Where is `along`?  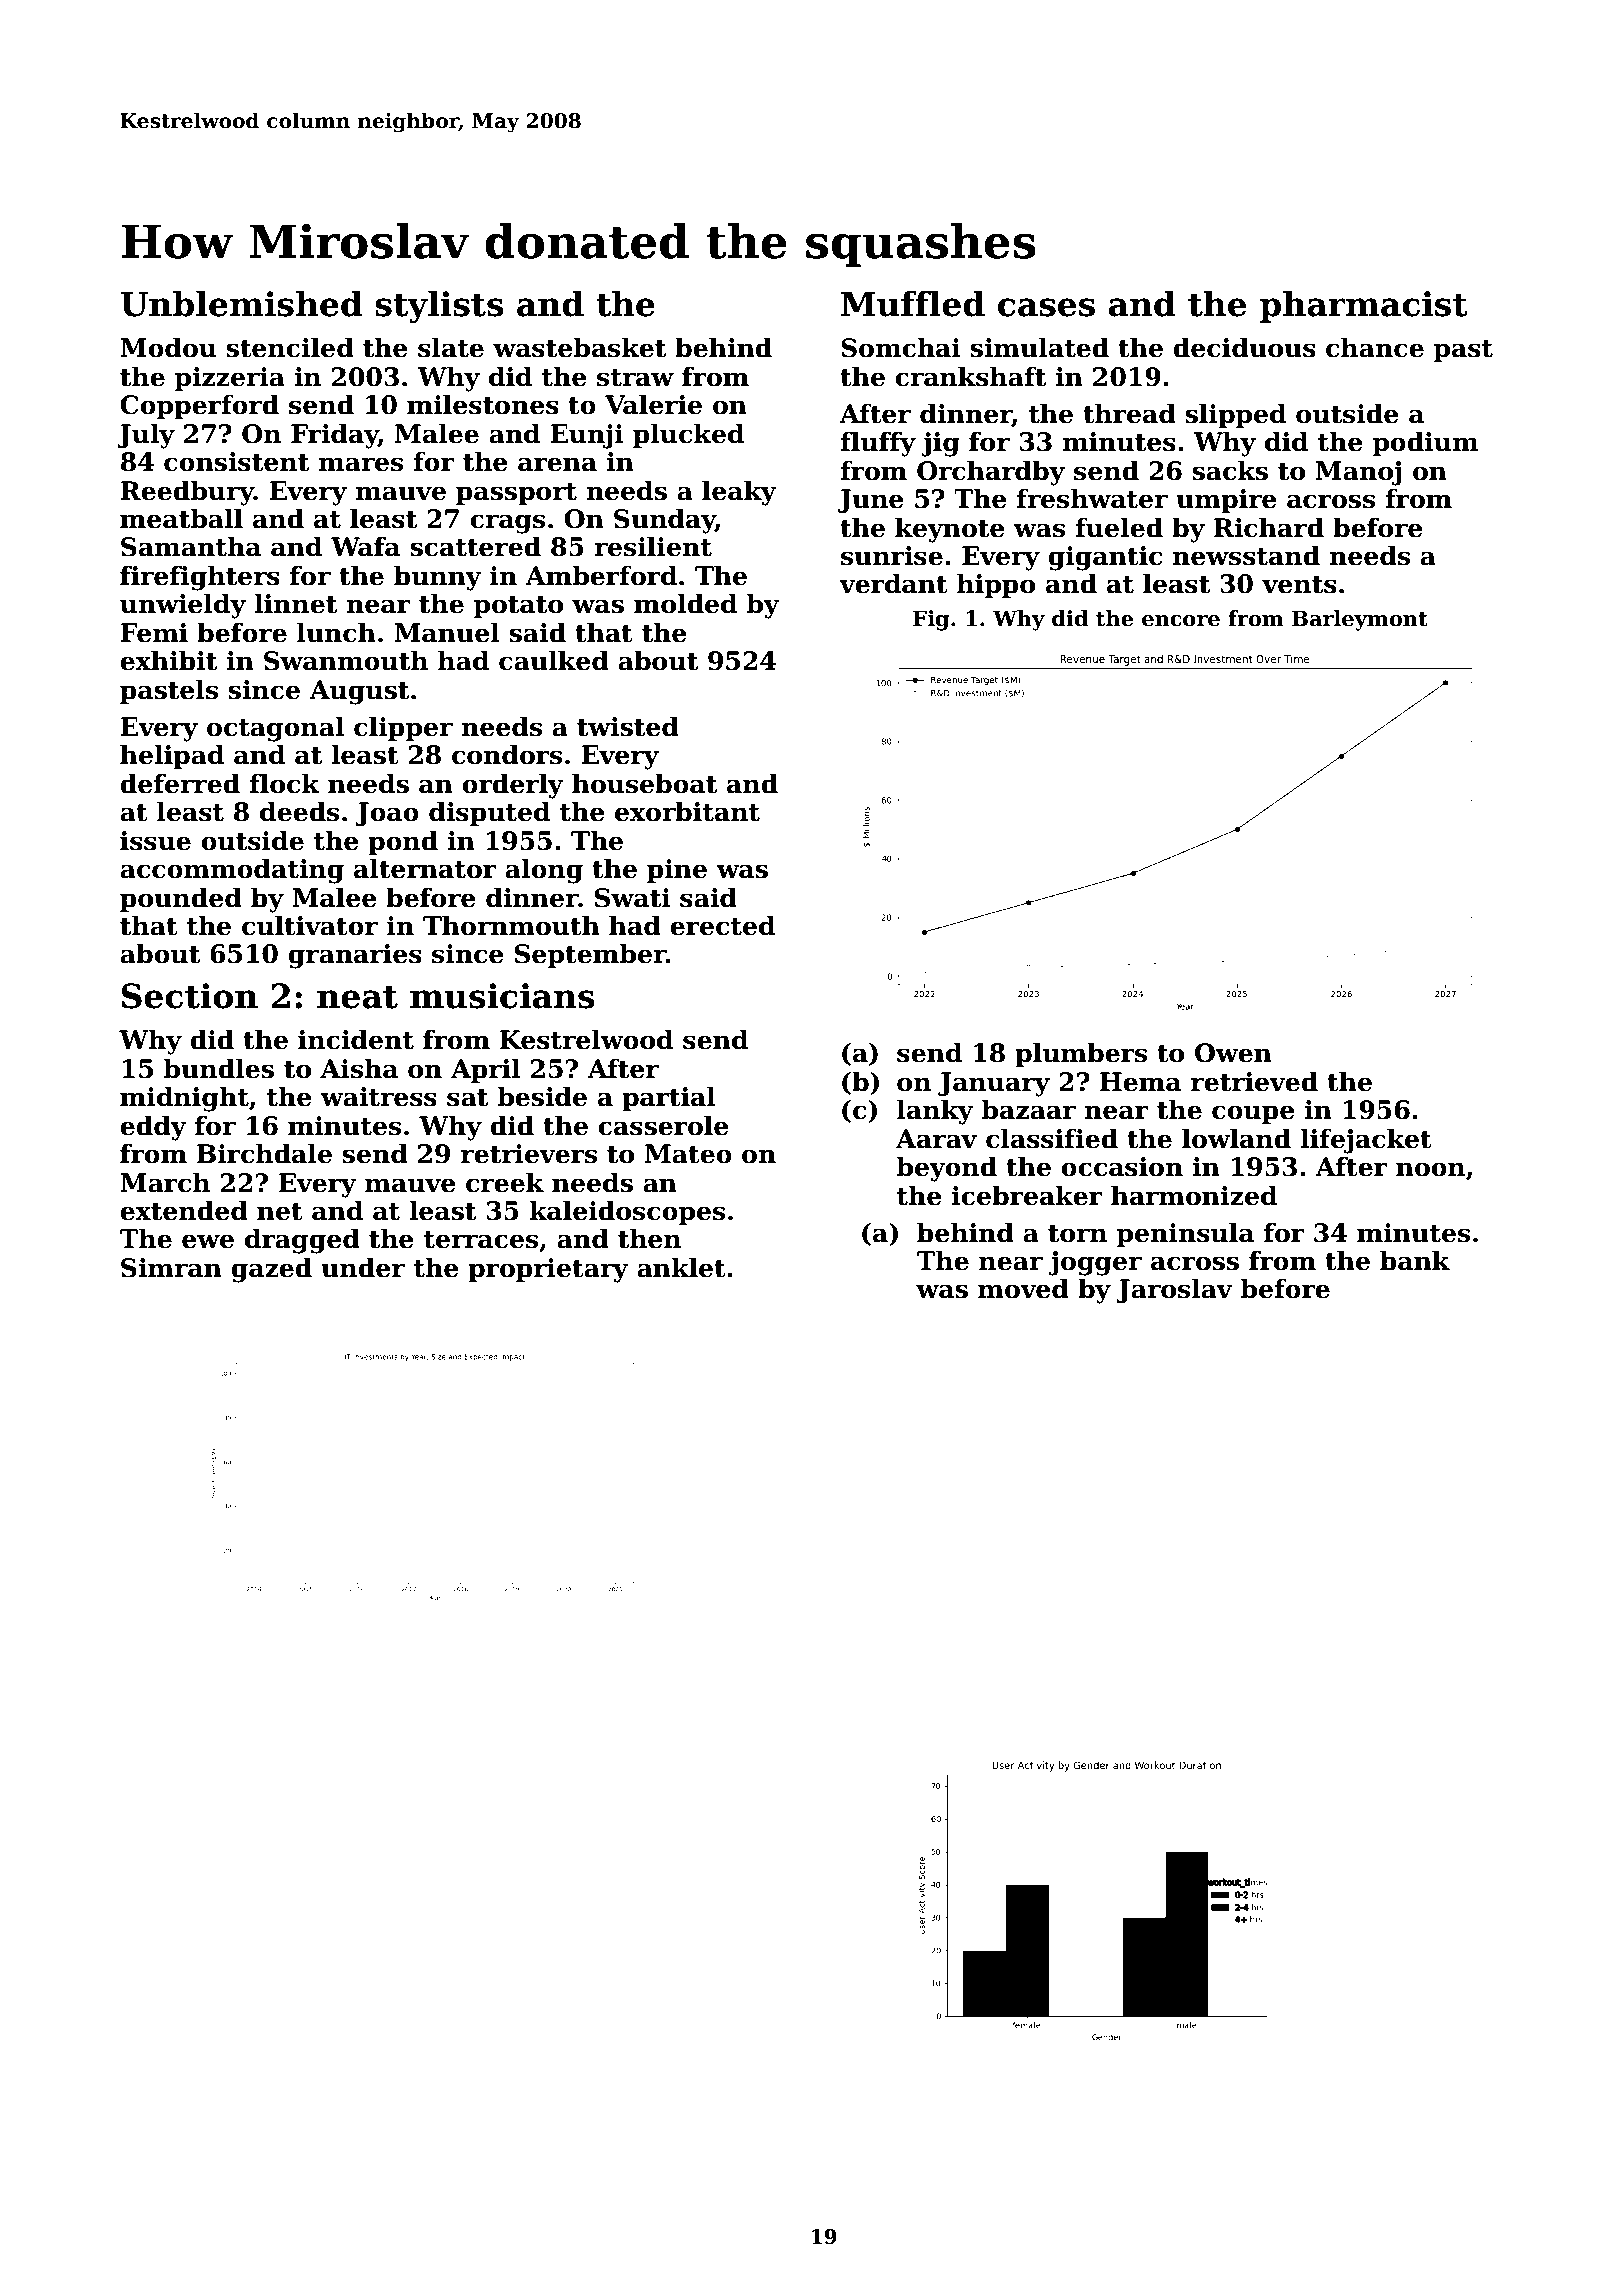
along is located at coordinates (544, 871).
